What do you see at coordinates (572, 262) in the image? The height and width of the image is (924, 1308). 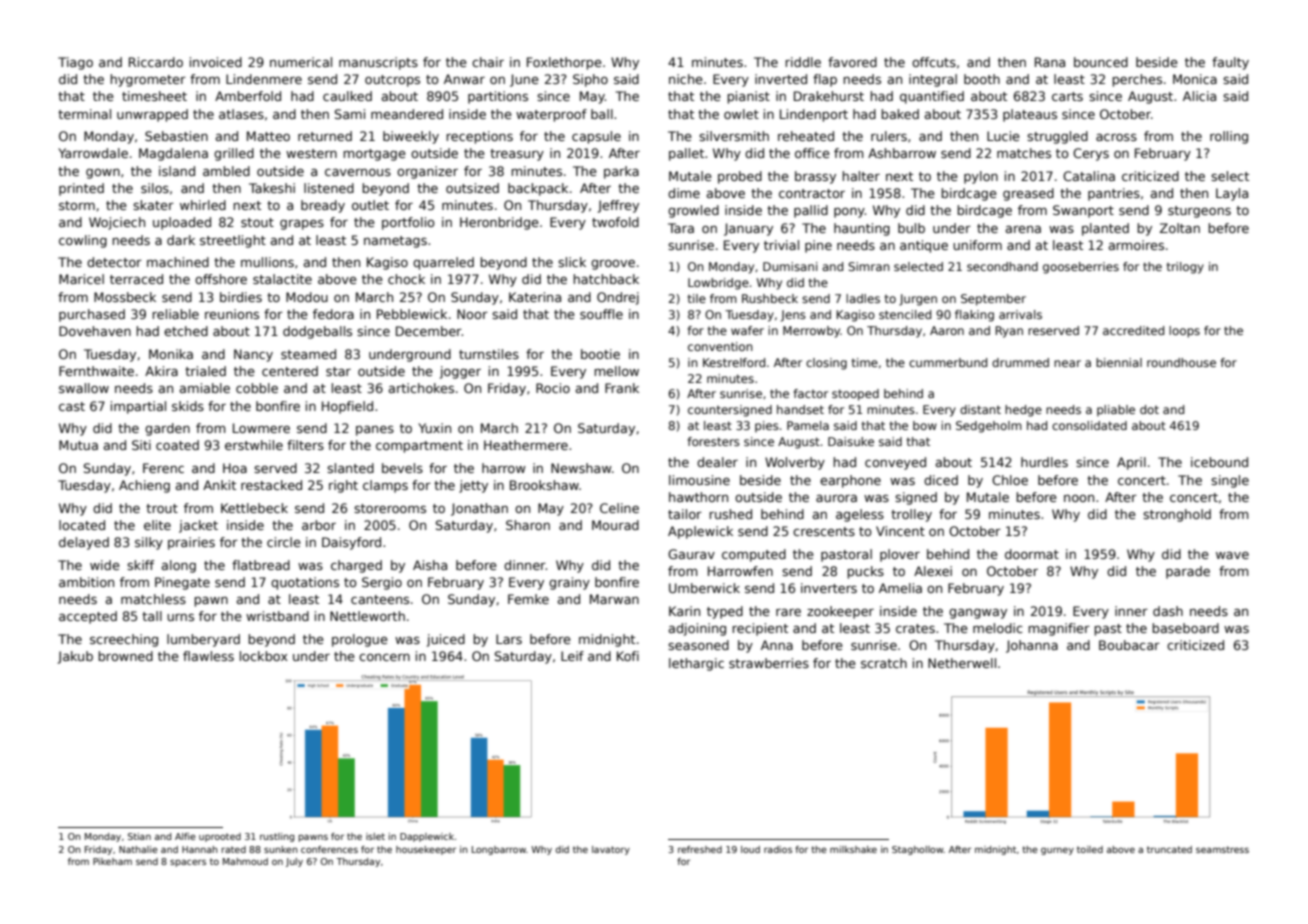 I see `slick` at bounding box center [572, 262].
